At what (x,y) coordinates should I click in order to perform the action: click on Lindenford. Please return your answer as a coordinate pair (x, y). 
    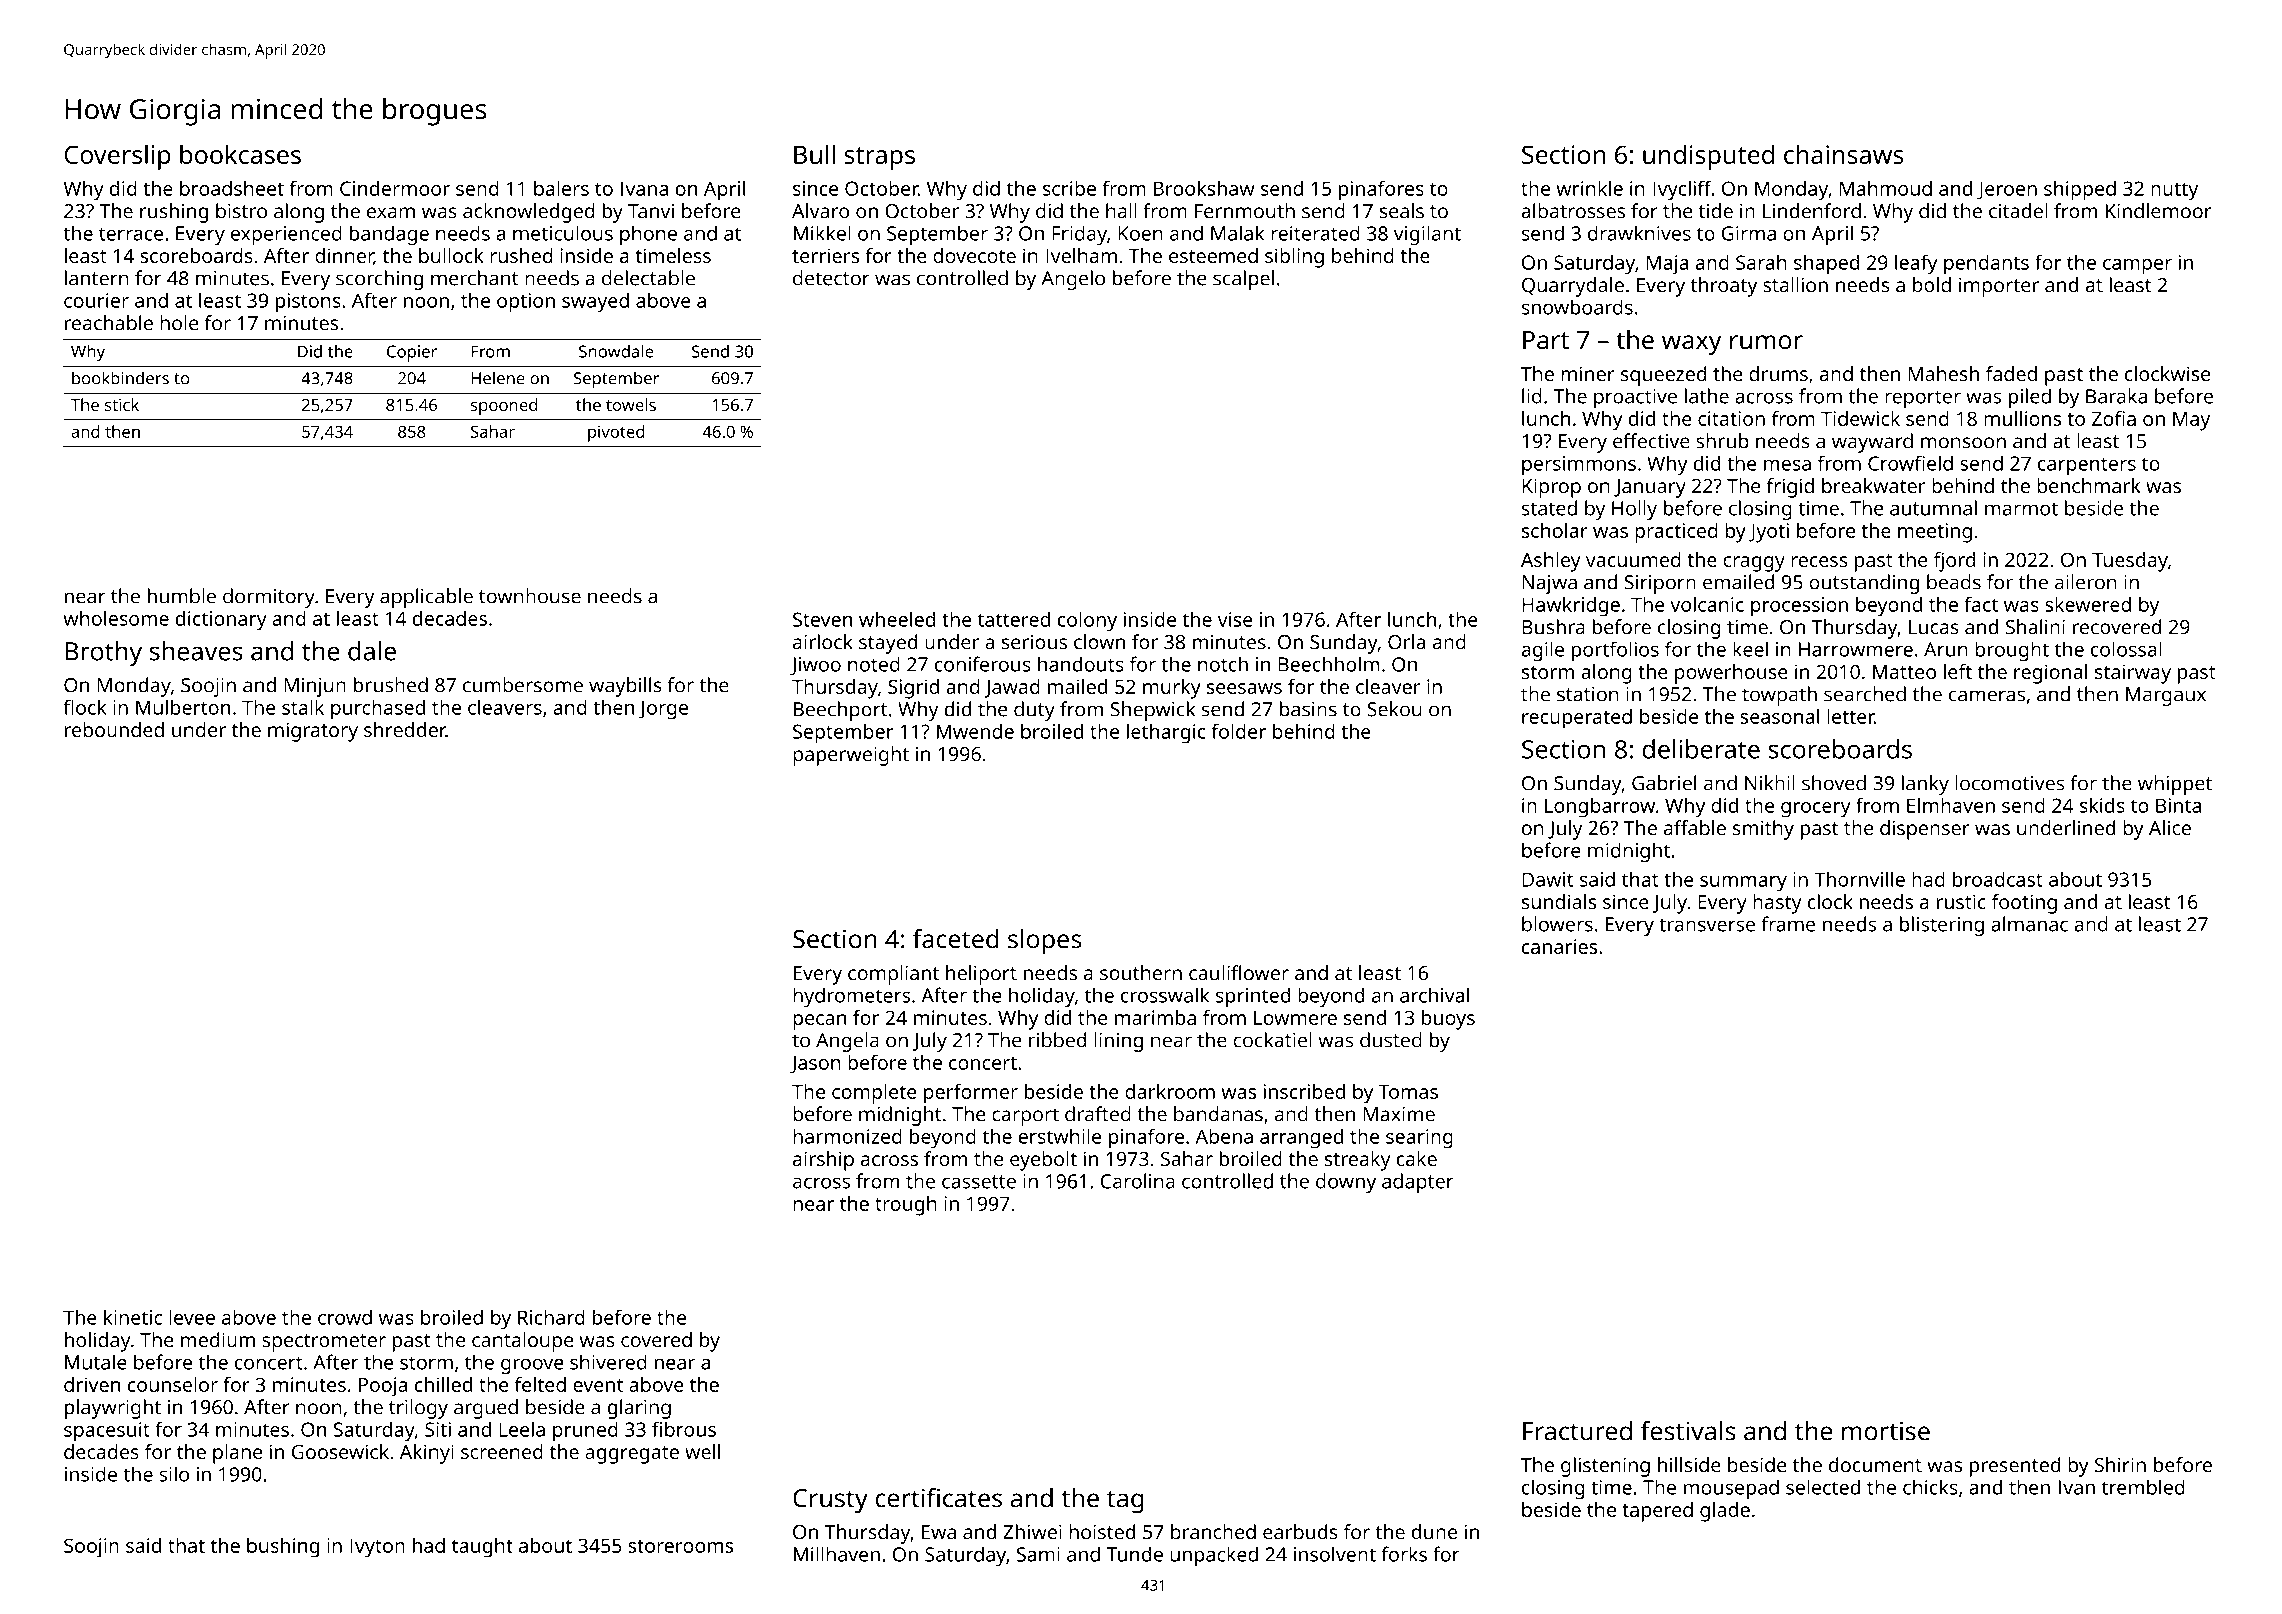
    Looking at the image, I should click on (1812, 211).
